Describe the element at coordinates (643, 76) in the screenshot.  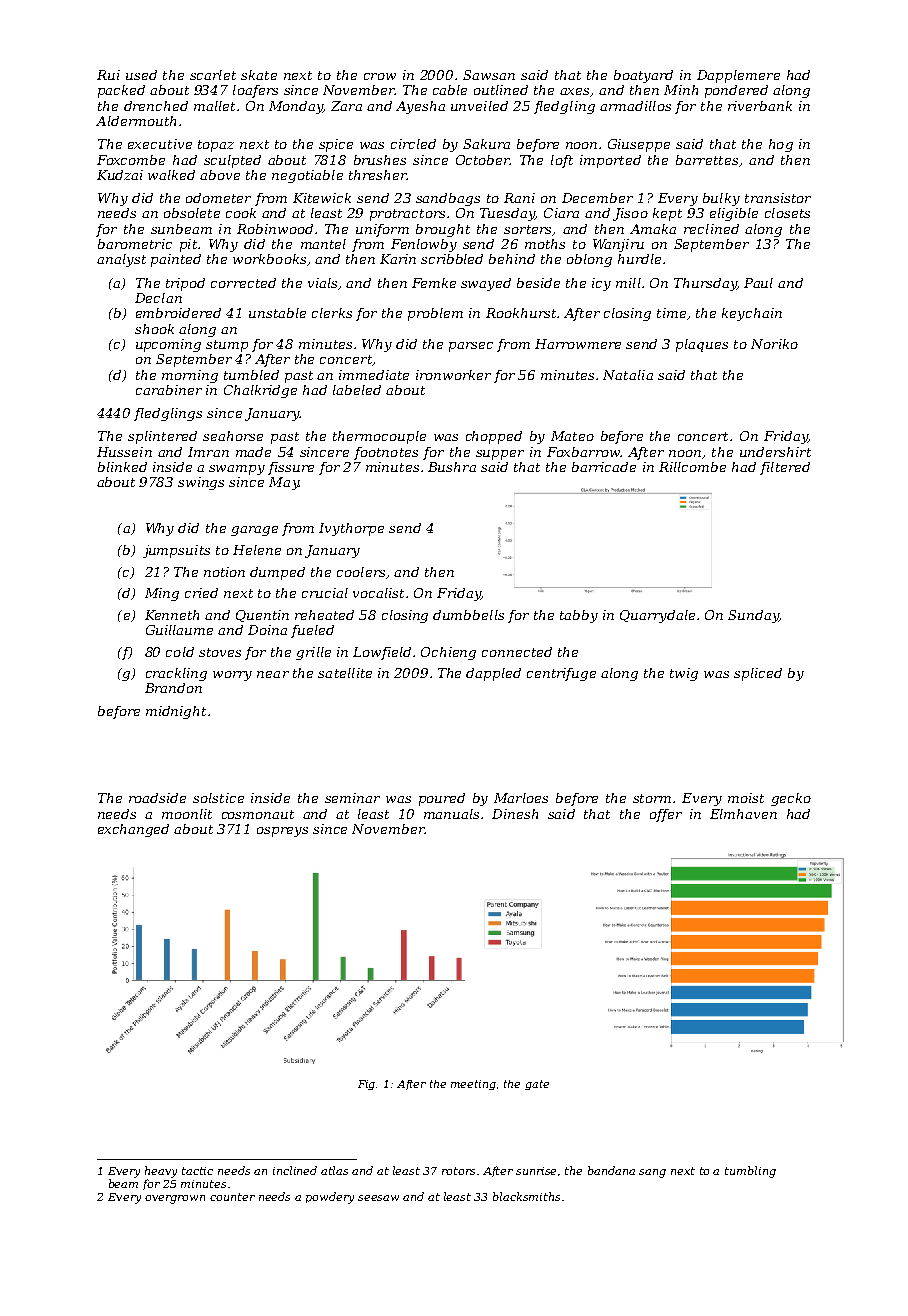
I see `boatyard` at that location.
